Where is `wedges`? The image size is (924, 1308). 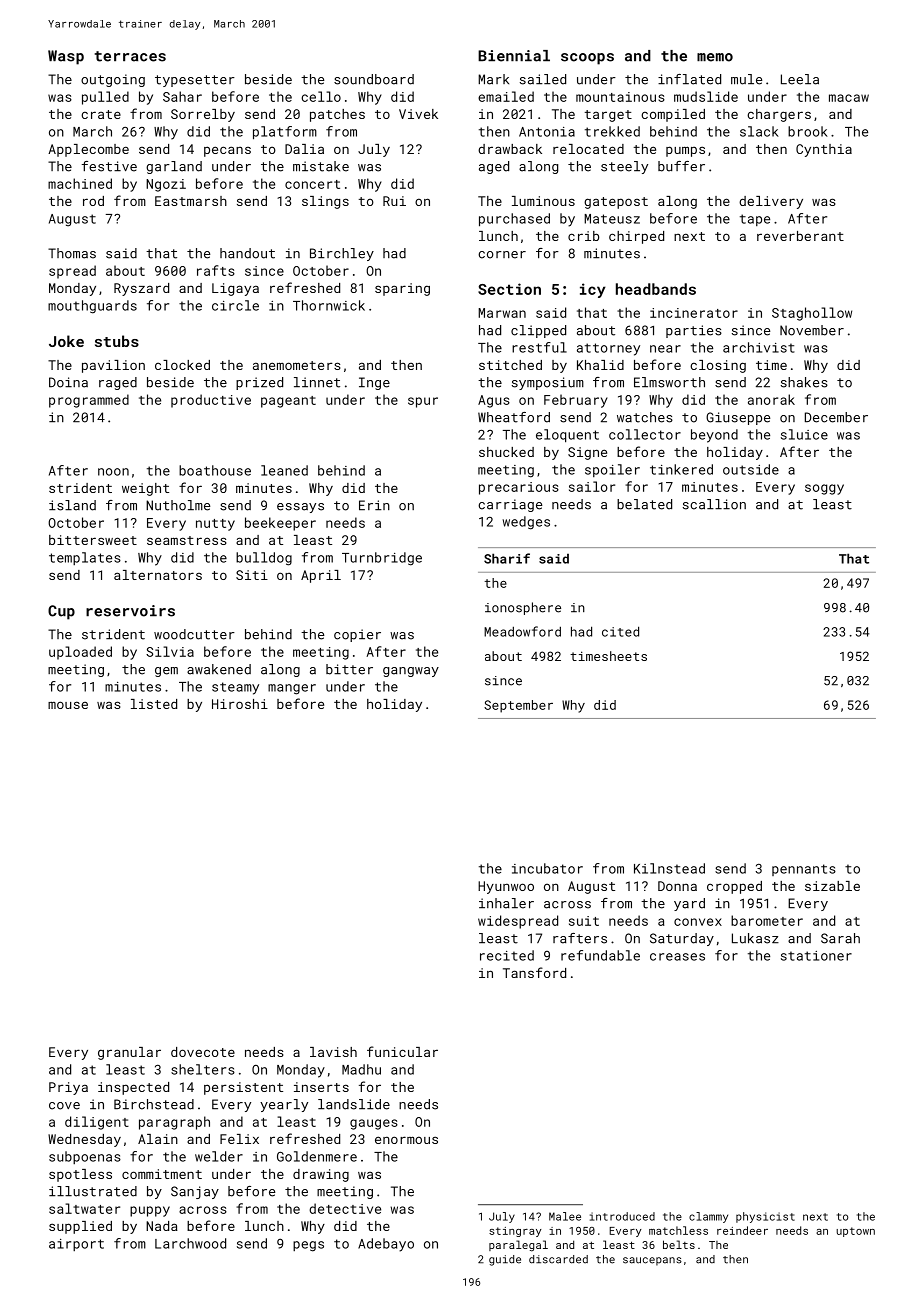
wedges is located at coordinates (526, 523).
